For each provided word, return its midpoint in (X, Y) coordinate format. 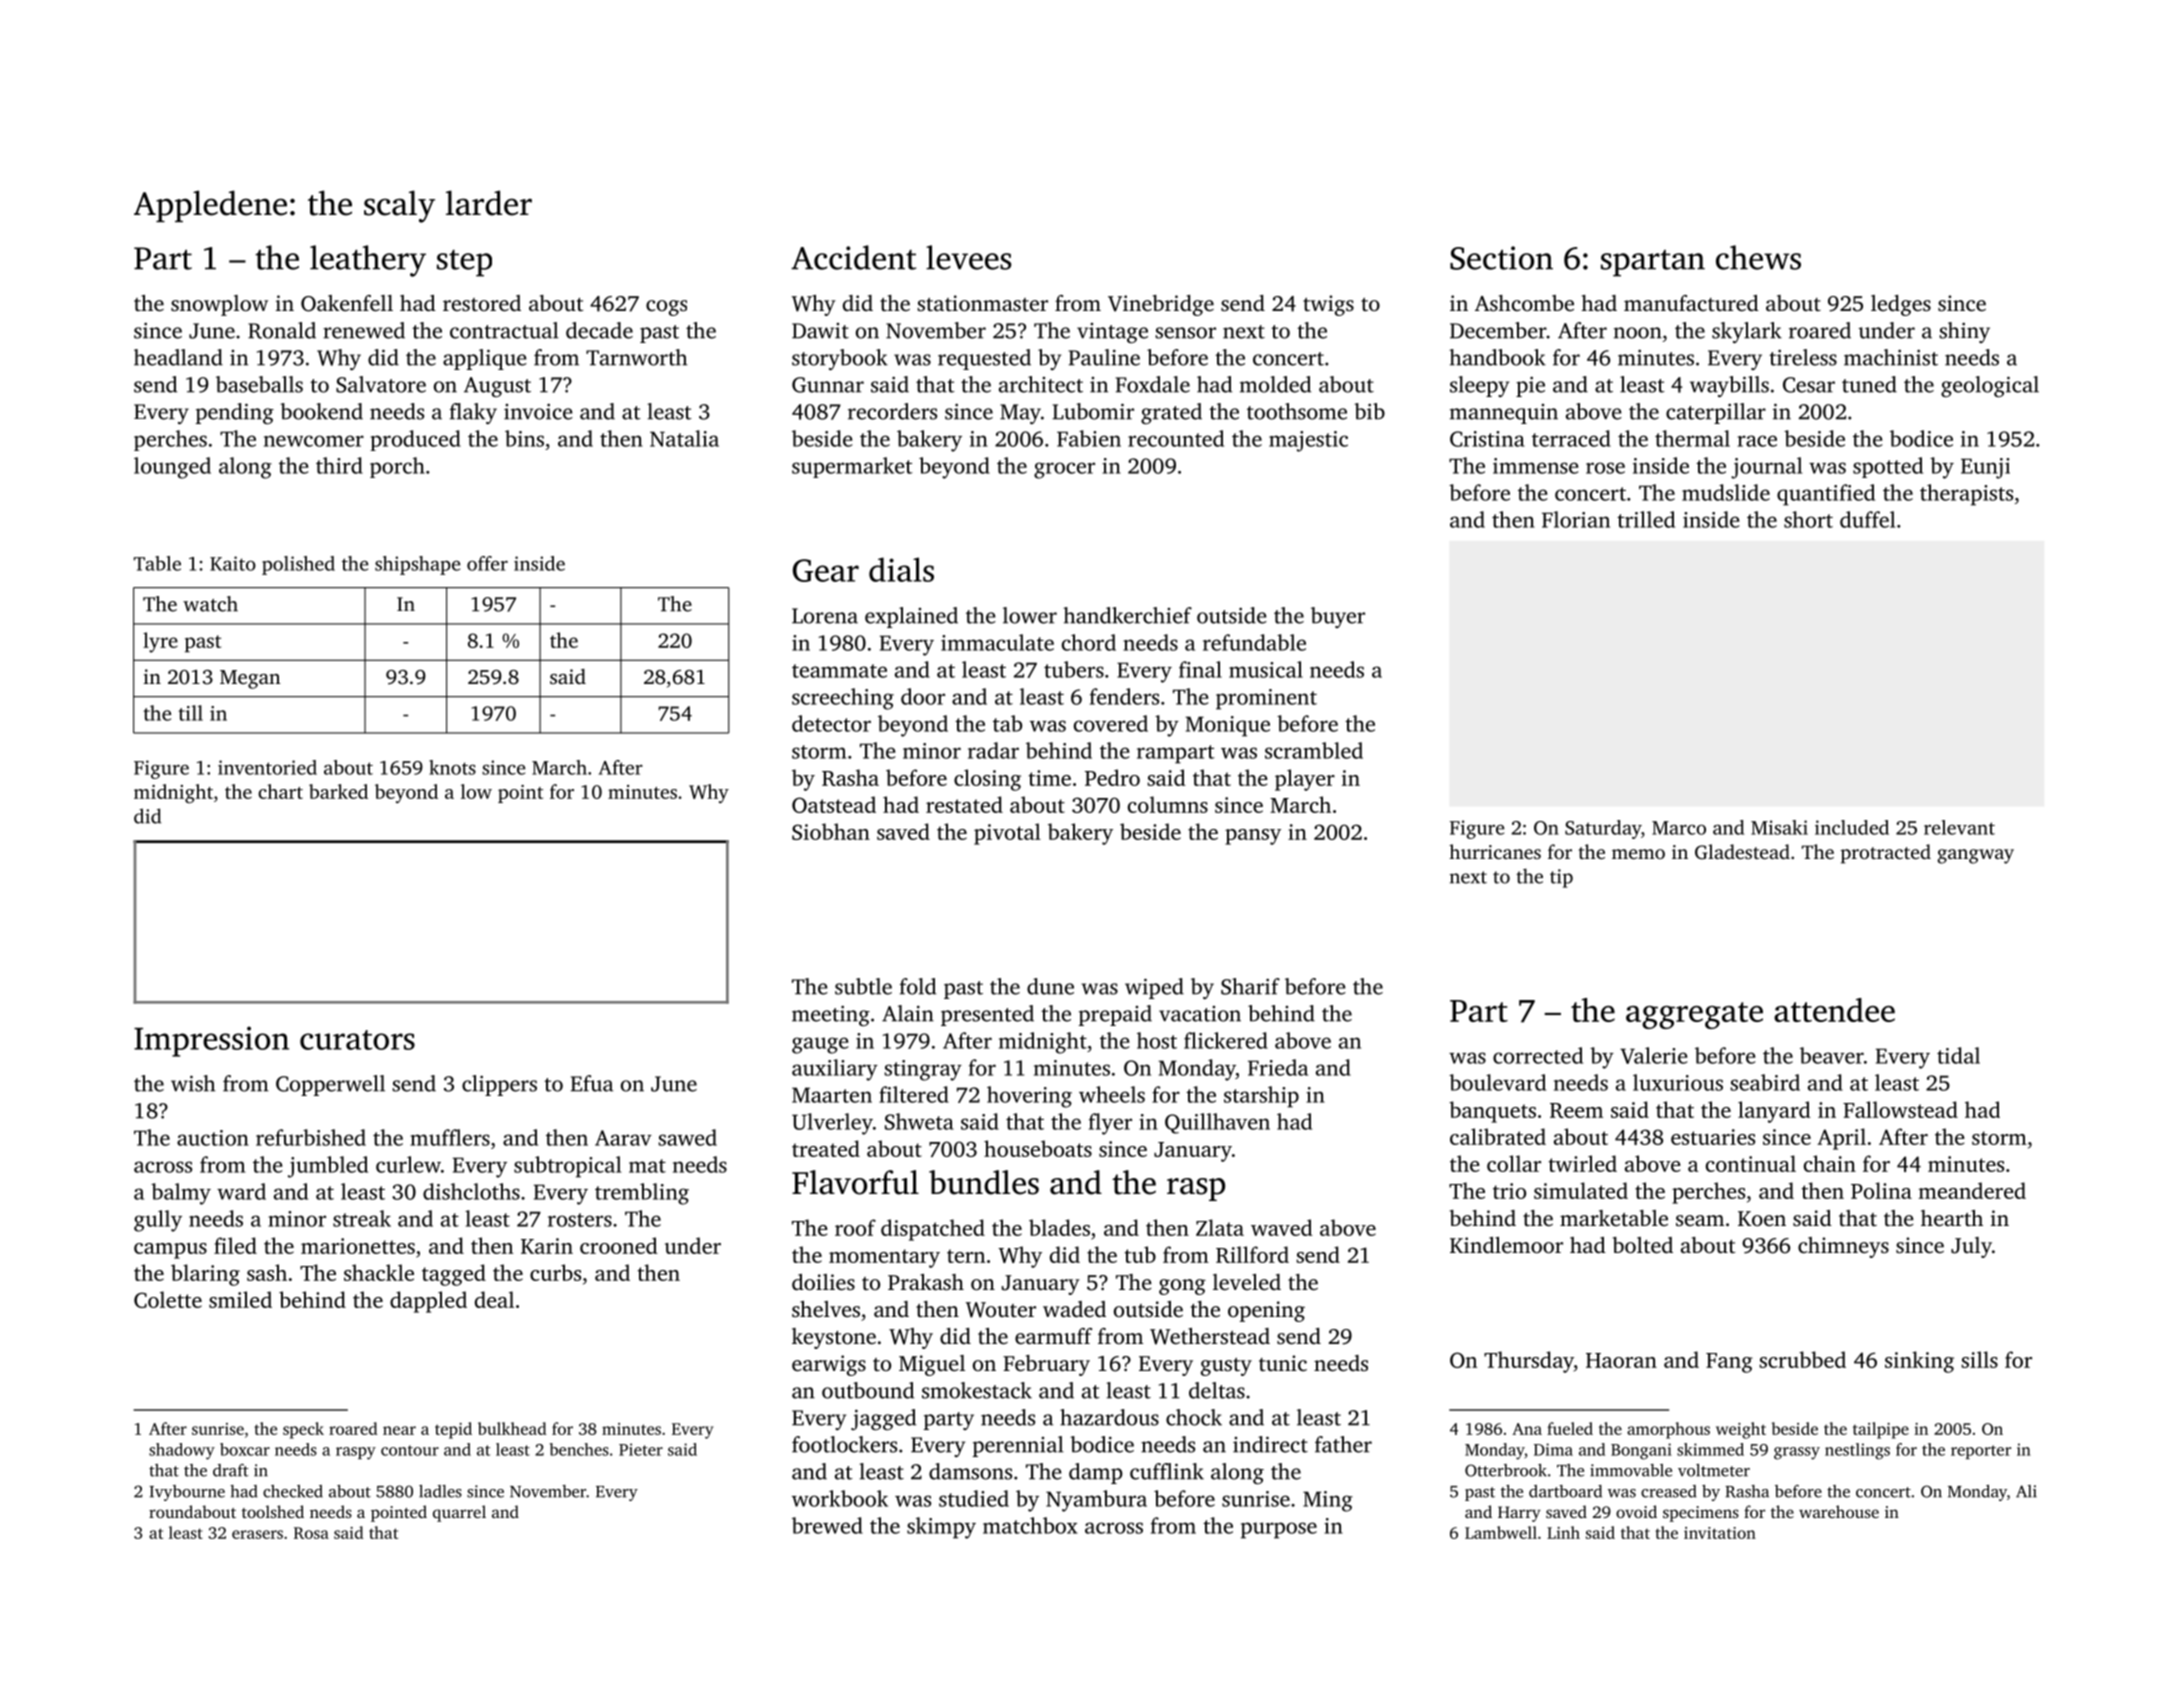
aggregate (1694, 1015)
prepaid (1115, 1015)
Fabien (1089, 438)
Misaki (1779, 827)
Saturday (1603, 829)
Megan (250, 679)
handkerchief (1127, 615)
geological (1990, 387)
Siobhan (831, 831)
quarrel (459, 1513)
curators (357, 1040)
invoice (538, 411)
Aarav (623, 1138)
